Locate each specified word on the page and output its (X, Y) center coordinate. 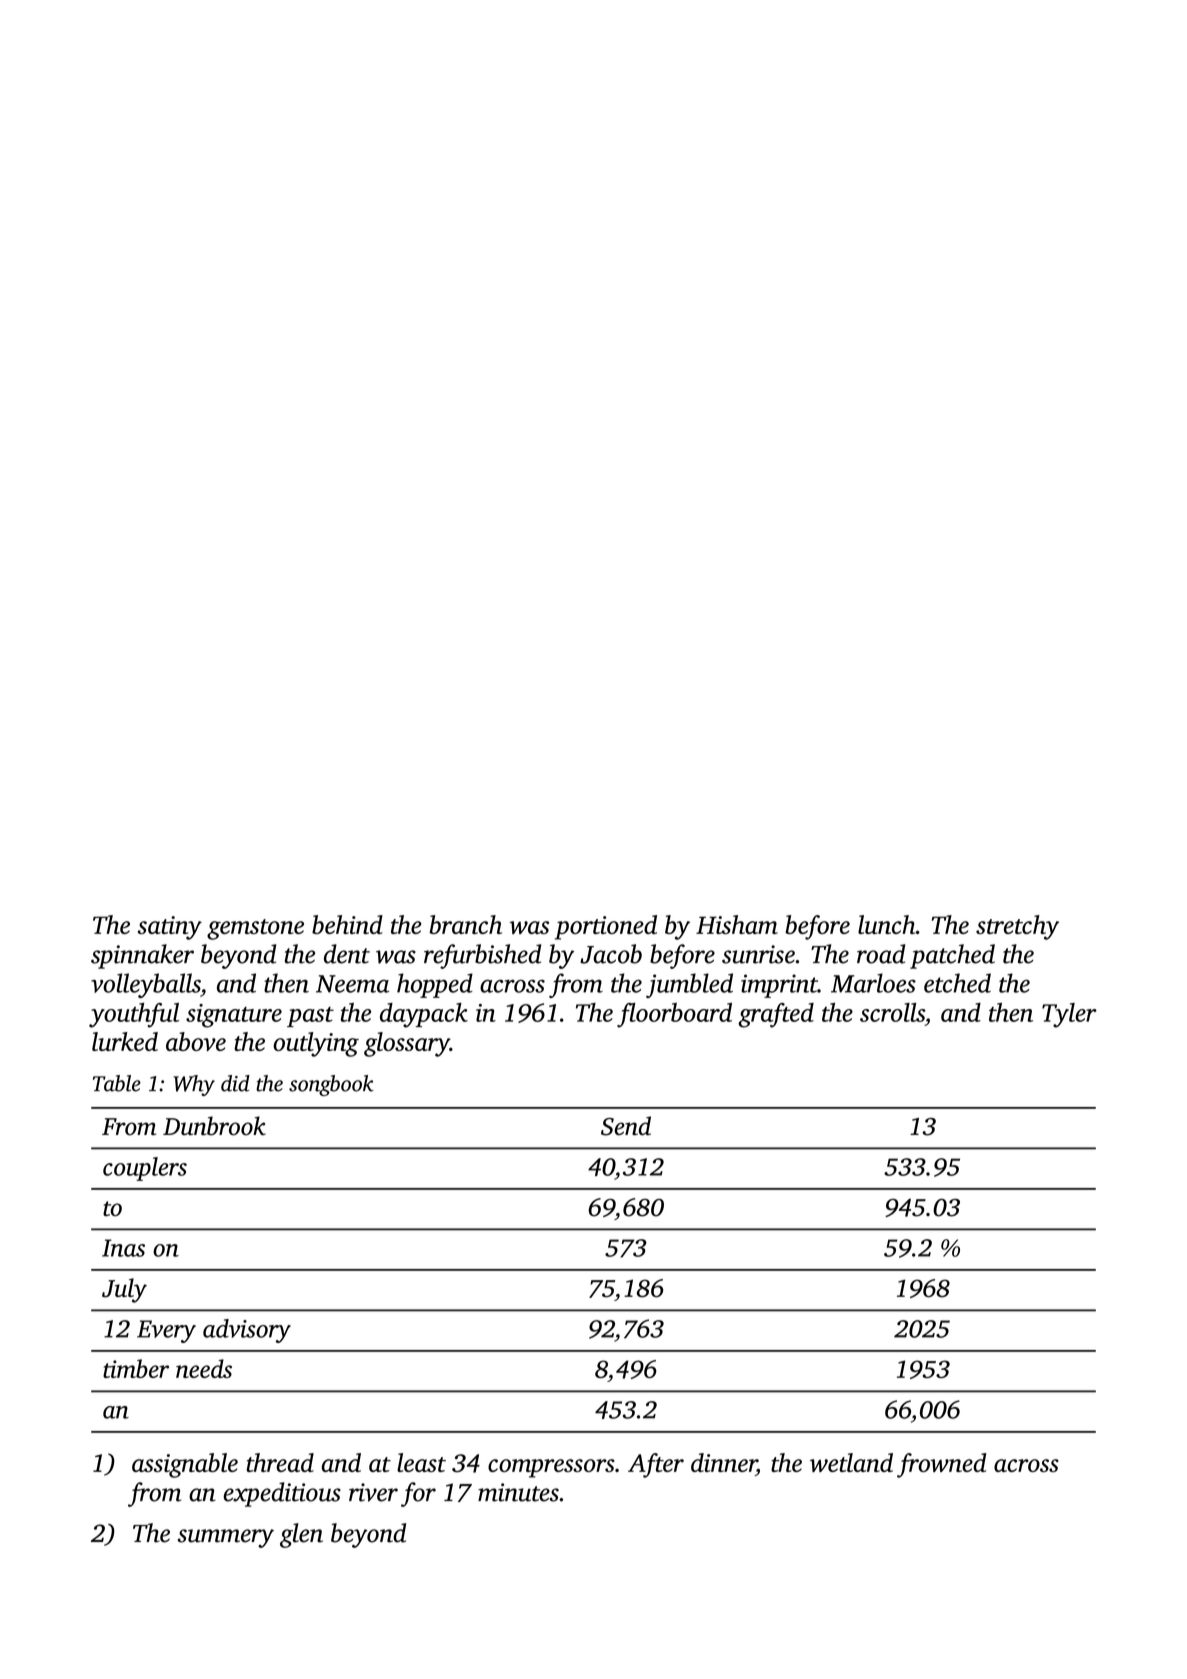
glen (301, 1535)
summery (226, 1538)
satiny (170, 928)
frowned (941, 1465)
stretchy (1017, 927)
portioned (606, 927)
